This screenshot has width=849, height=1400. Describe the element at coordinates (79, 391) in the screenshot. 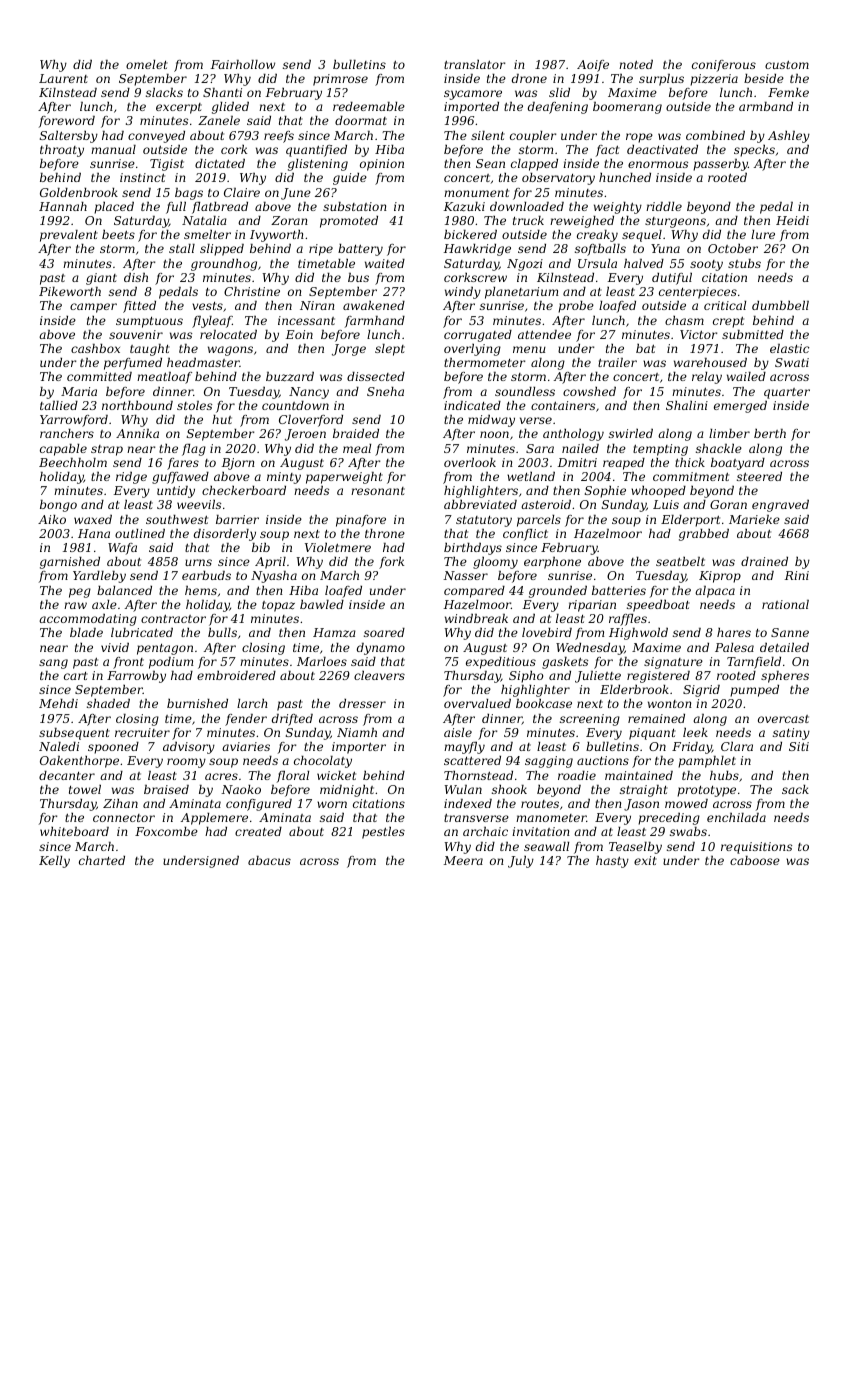

I see `Maria` at that location.
